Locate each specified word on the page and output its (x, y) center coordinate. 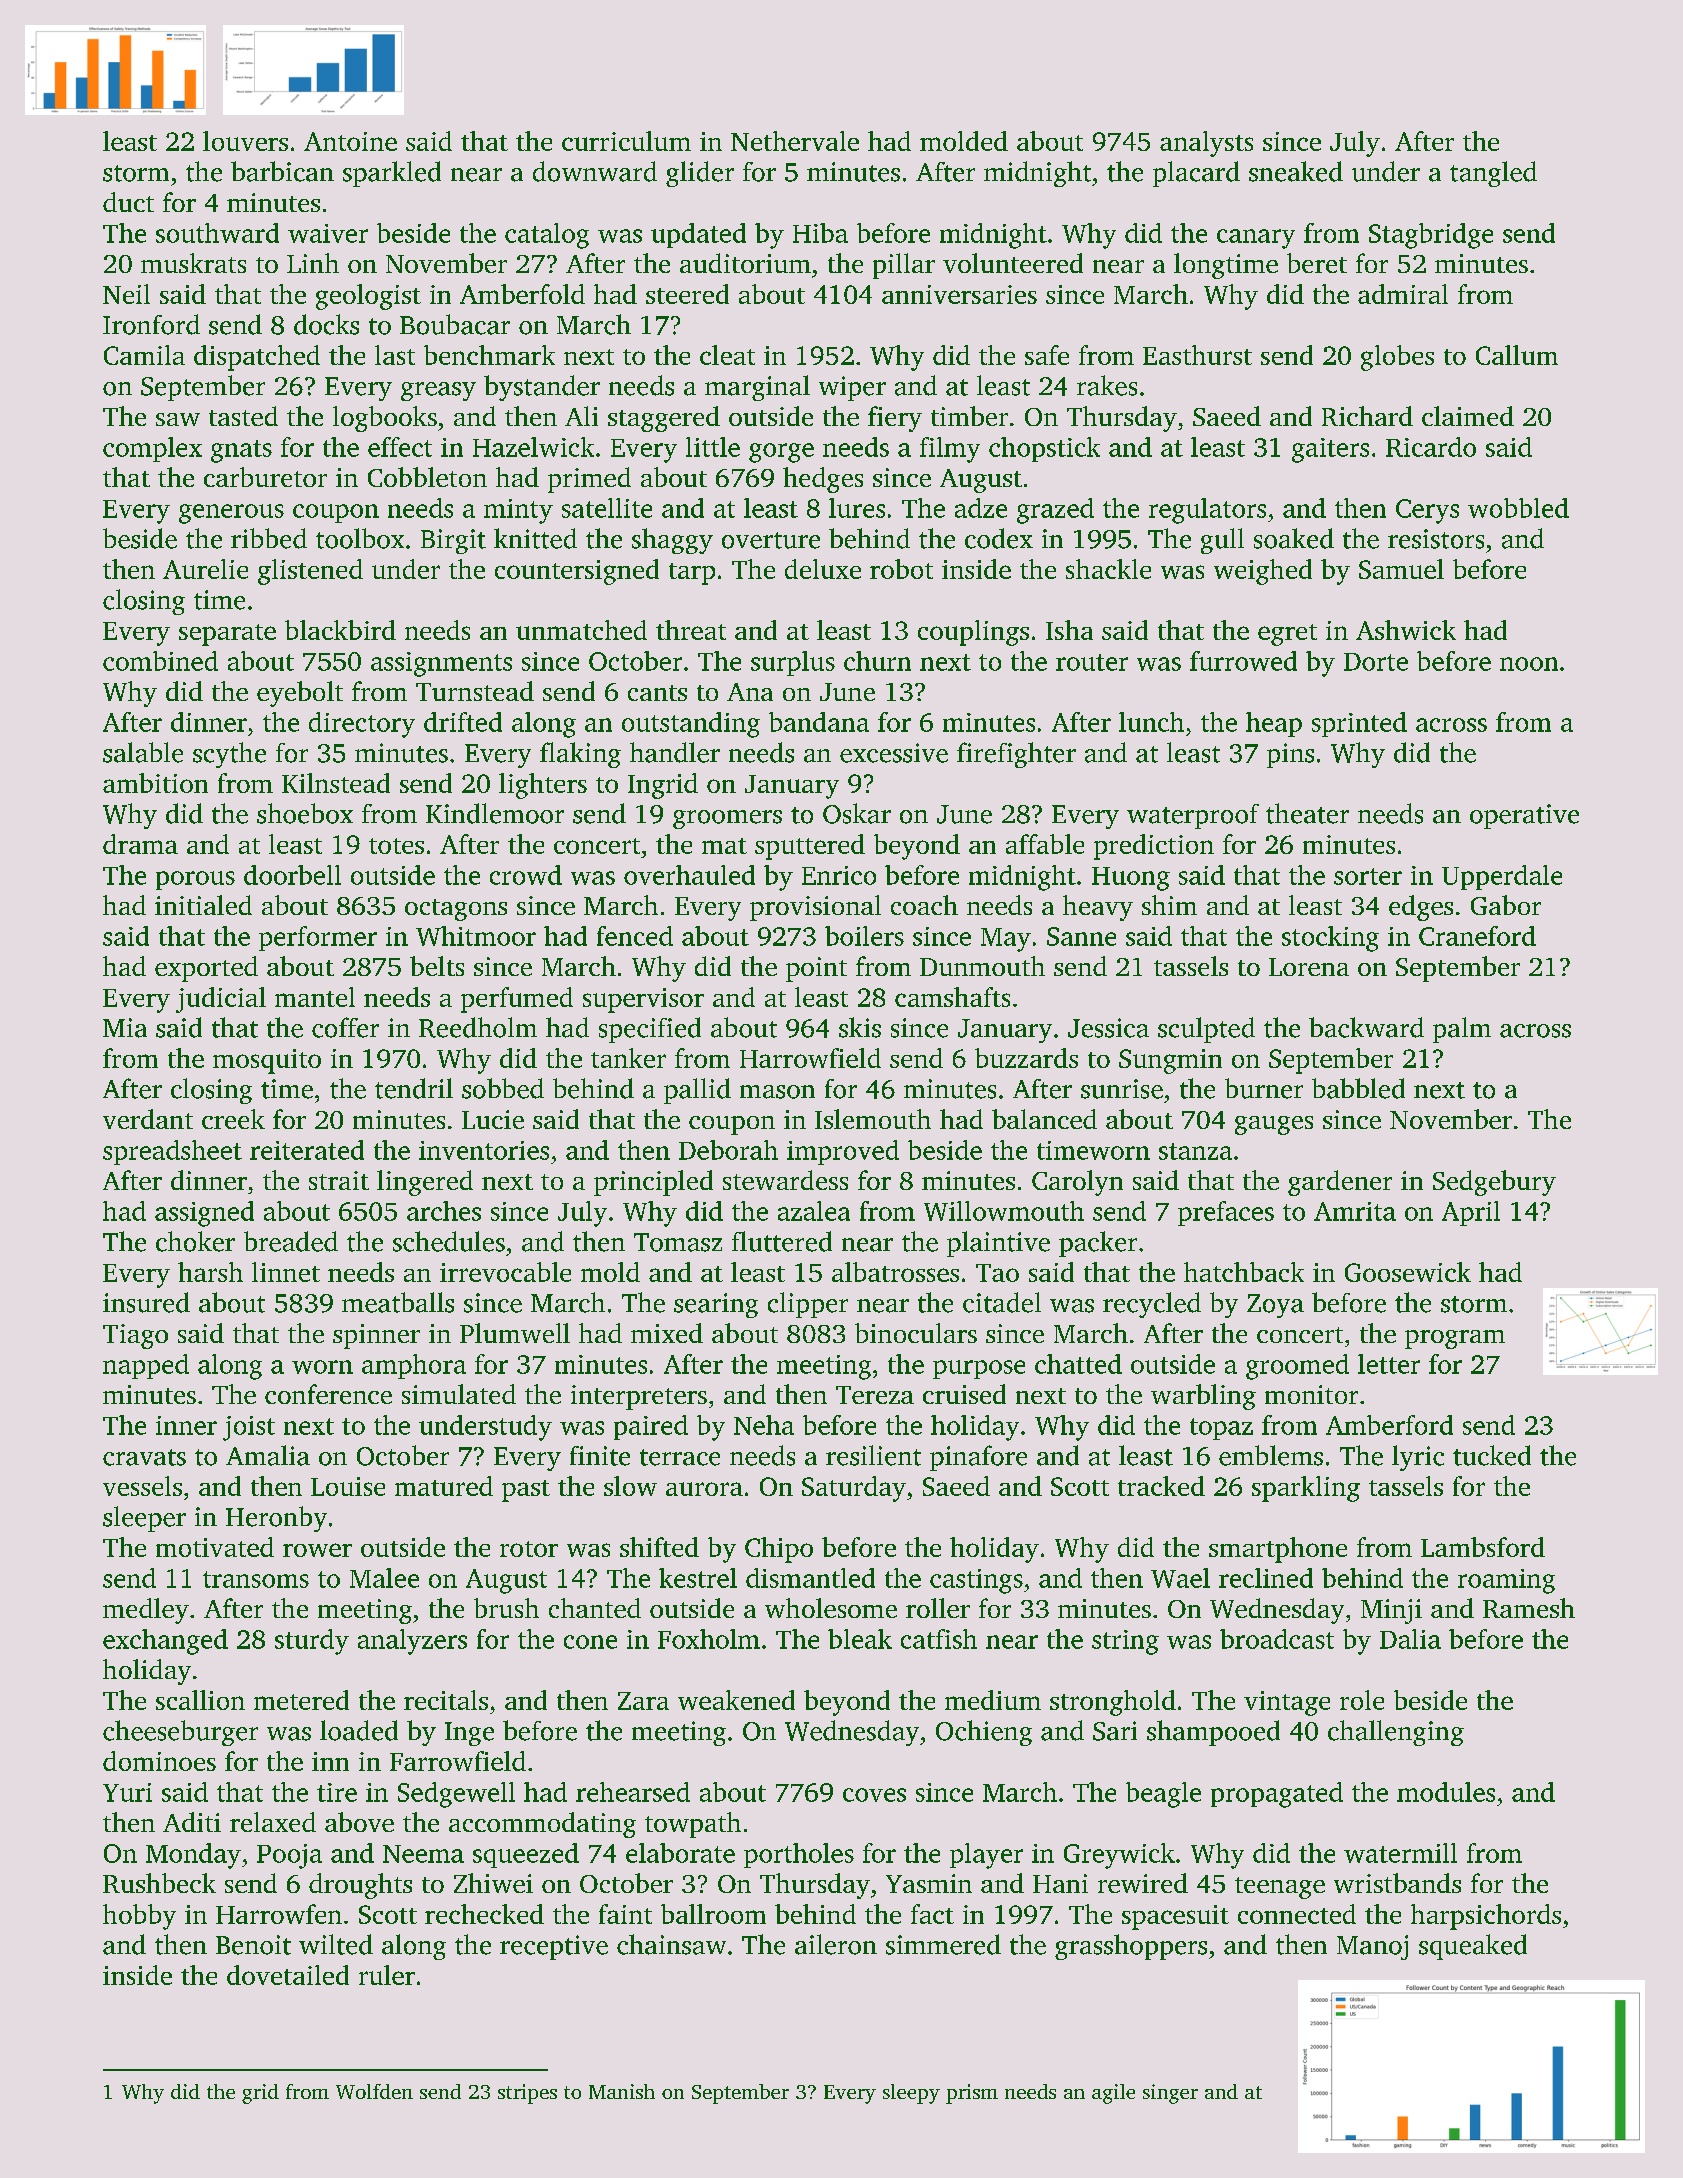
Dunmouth (982, 966)
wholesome (831, 1608)
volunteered (1013, 263)
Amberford (1389, 1425)
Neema (423, 1854)
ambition (155, 783)
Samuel (1401, 569)
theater (1307, 813)
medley (146, 1611)
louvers (245, 141)
